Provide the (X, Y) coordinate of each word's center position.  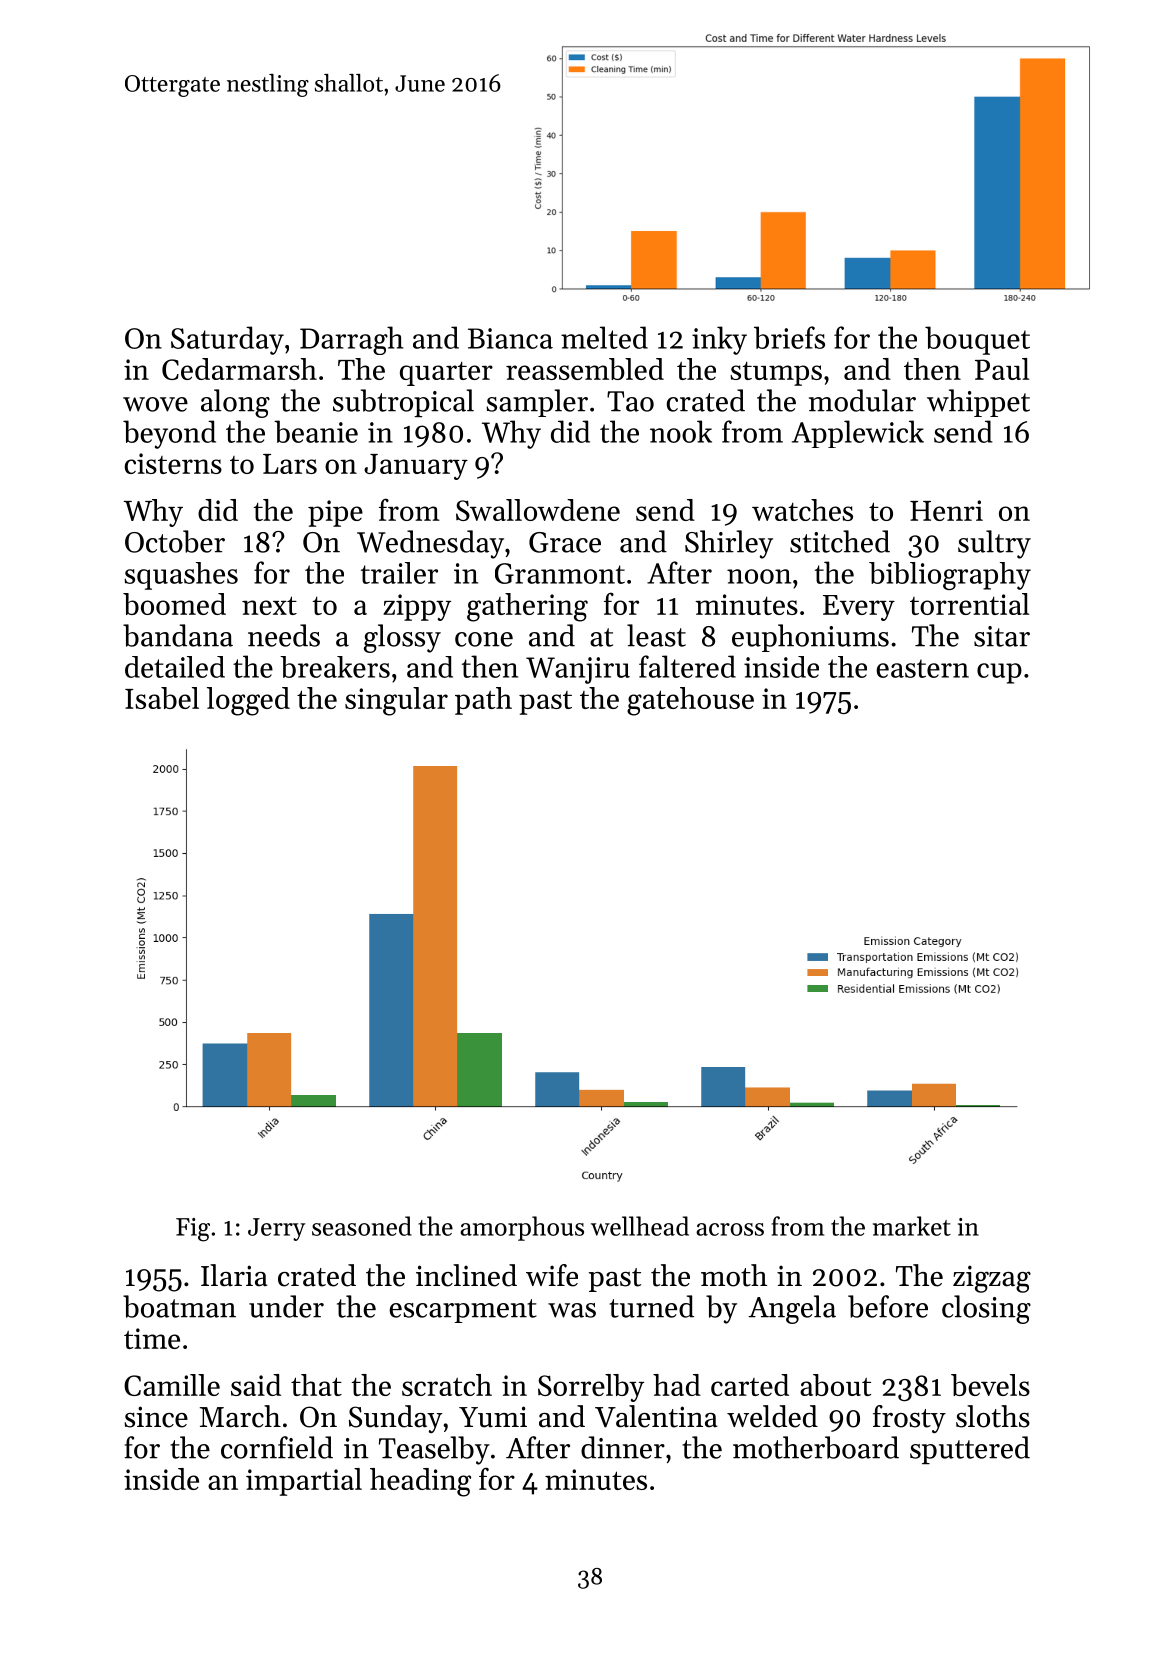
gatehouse (690, 701)
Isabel (162, 698)
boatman (179, 1306)
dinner (623, 1447)
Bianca (510, 338)
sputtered (970, 1450)
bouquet (977, 340)
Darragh (352, 340)
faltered (687, 666)
